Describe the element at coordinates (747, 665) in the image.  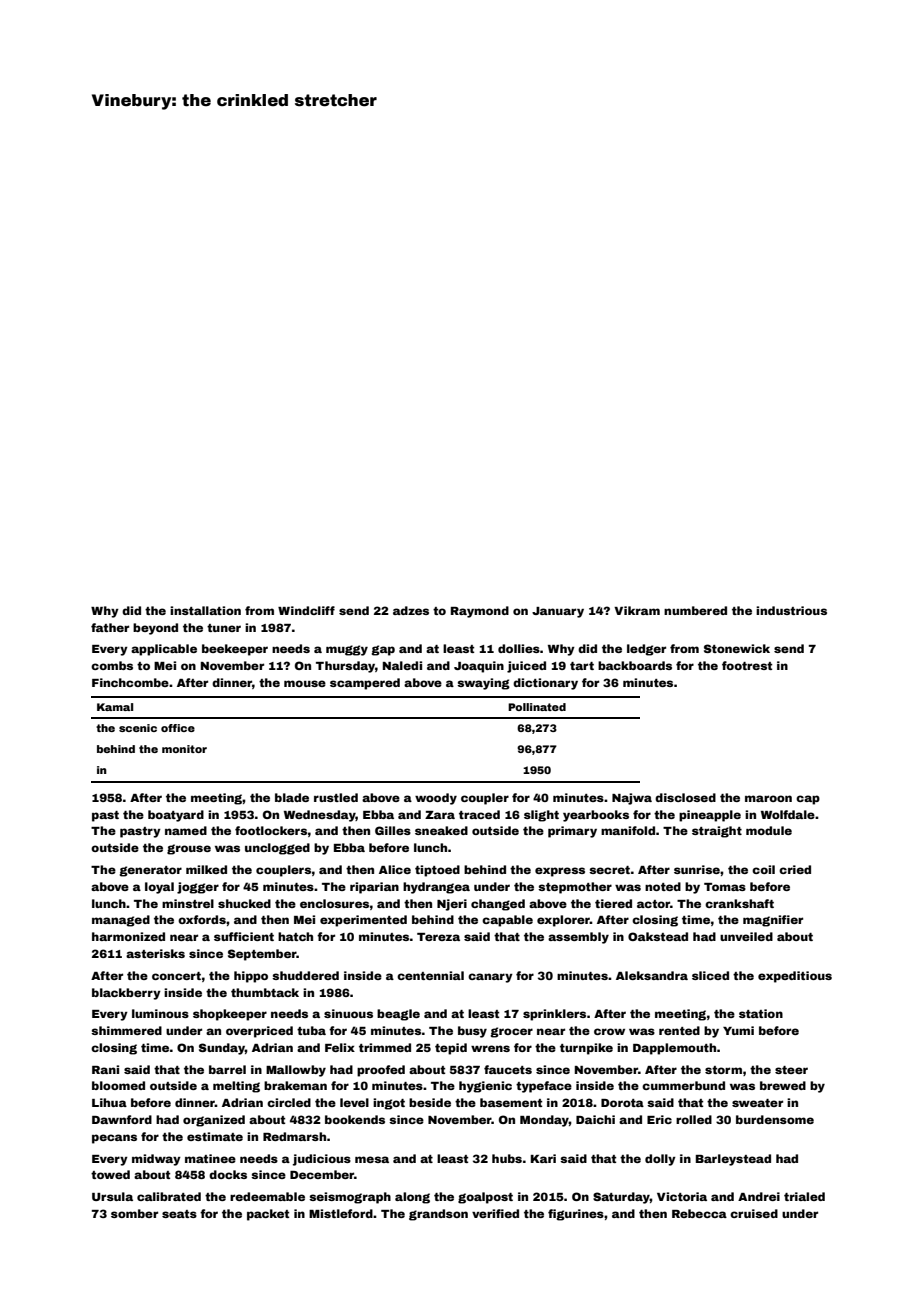
I see `footrest` at that location.
